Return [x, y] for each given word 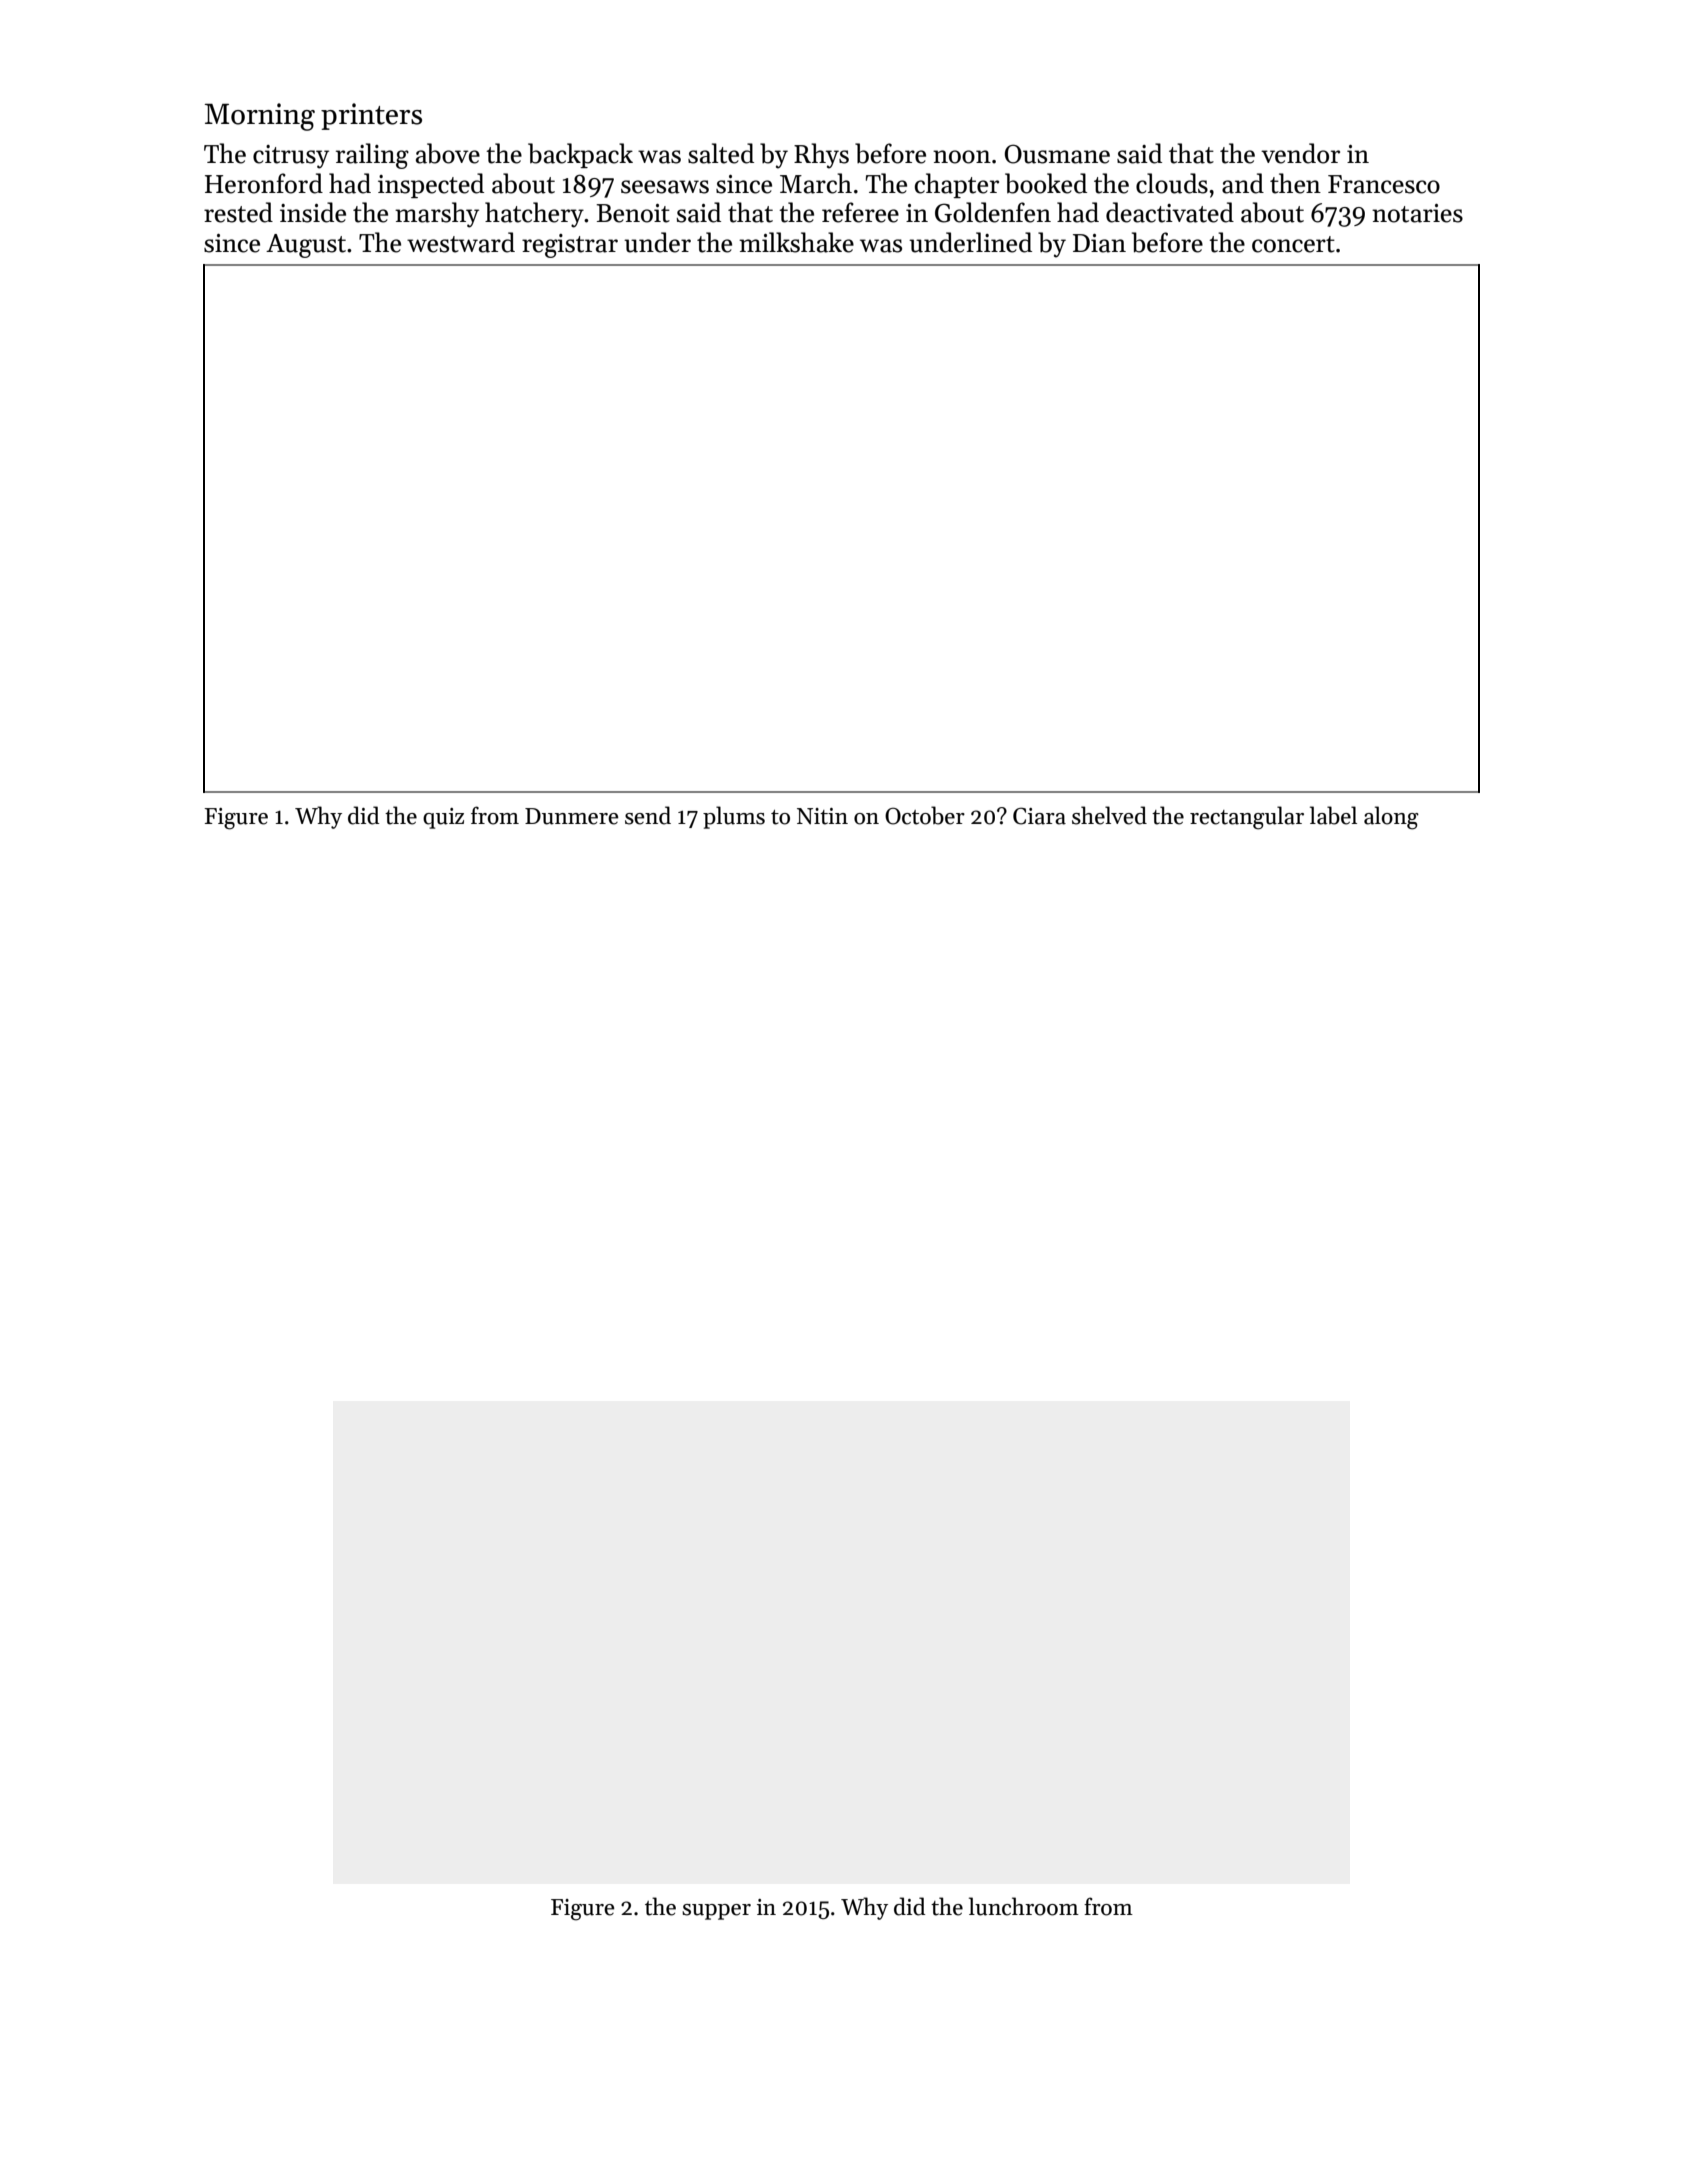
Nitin [822, 816]
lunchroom [1024, 1906]
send [648, 815]
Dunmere [572, 816]
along [1391, 818]
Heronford [264, 183]
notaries [1417, 213]
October [925, 815]
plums [734, 817]
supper [716, 1912]
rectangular [1247, 818]
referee [860, 212]
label [1333, 815]
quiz [443, 818]
